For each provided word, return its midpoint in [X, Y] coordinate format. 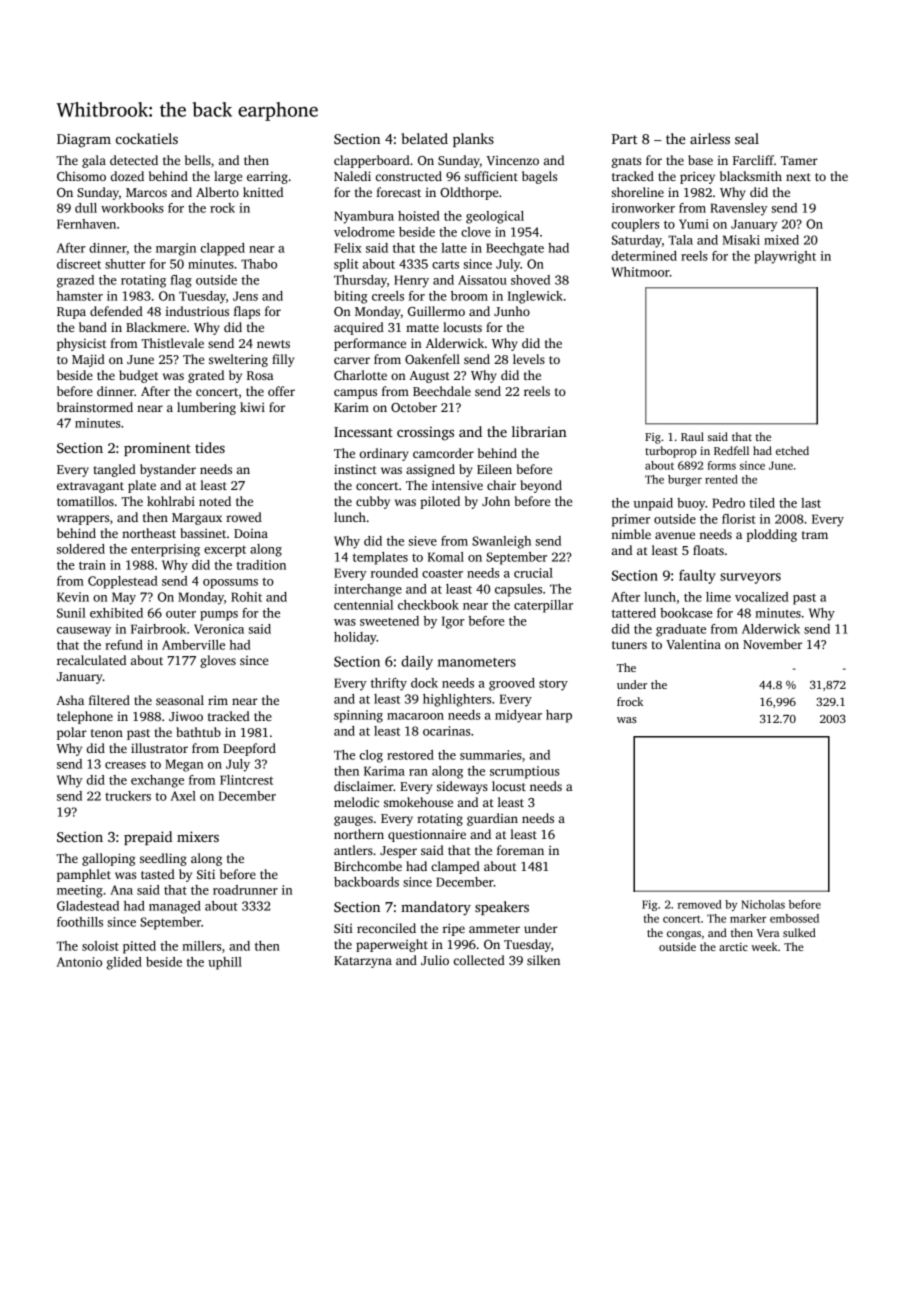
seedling [163, 859]
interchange [368, 590]
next [798, 177]
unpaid [653, 504]
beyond [541, 486]
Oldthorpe [469, 193]
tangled [115, 470]
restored [410, 755]
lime [718, 597]
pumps [219, 616]
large [228, 177]
